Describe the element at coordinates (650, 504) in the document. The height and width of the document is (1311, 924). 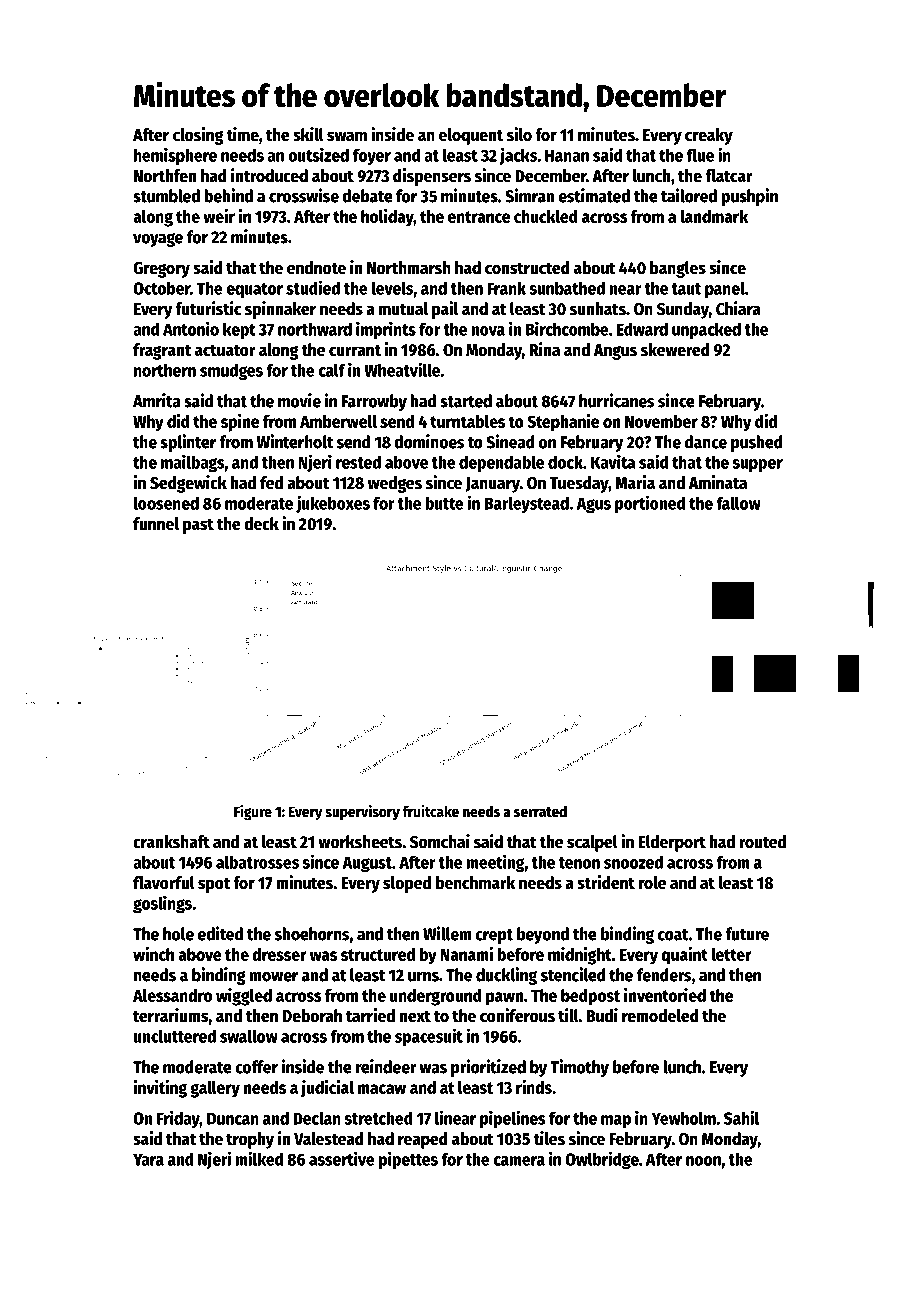
I see `portioned` at that location.
